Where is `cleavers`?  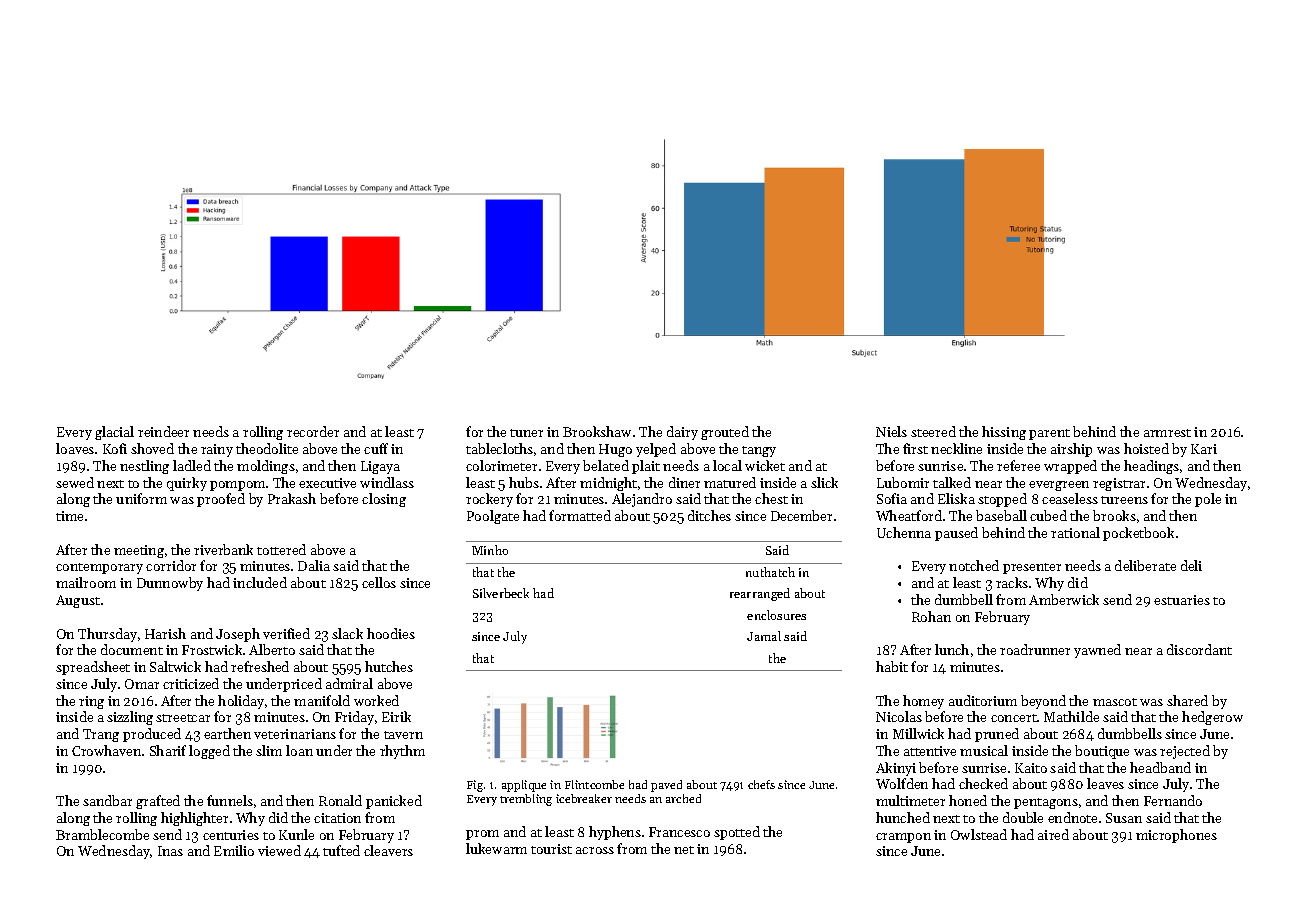
cleavers is located at coordinates (388, 850).
